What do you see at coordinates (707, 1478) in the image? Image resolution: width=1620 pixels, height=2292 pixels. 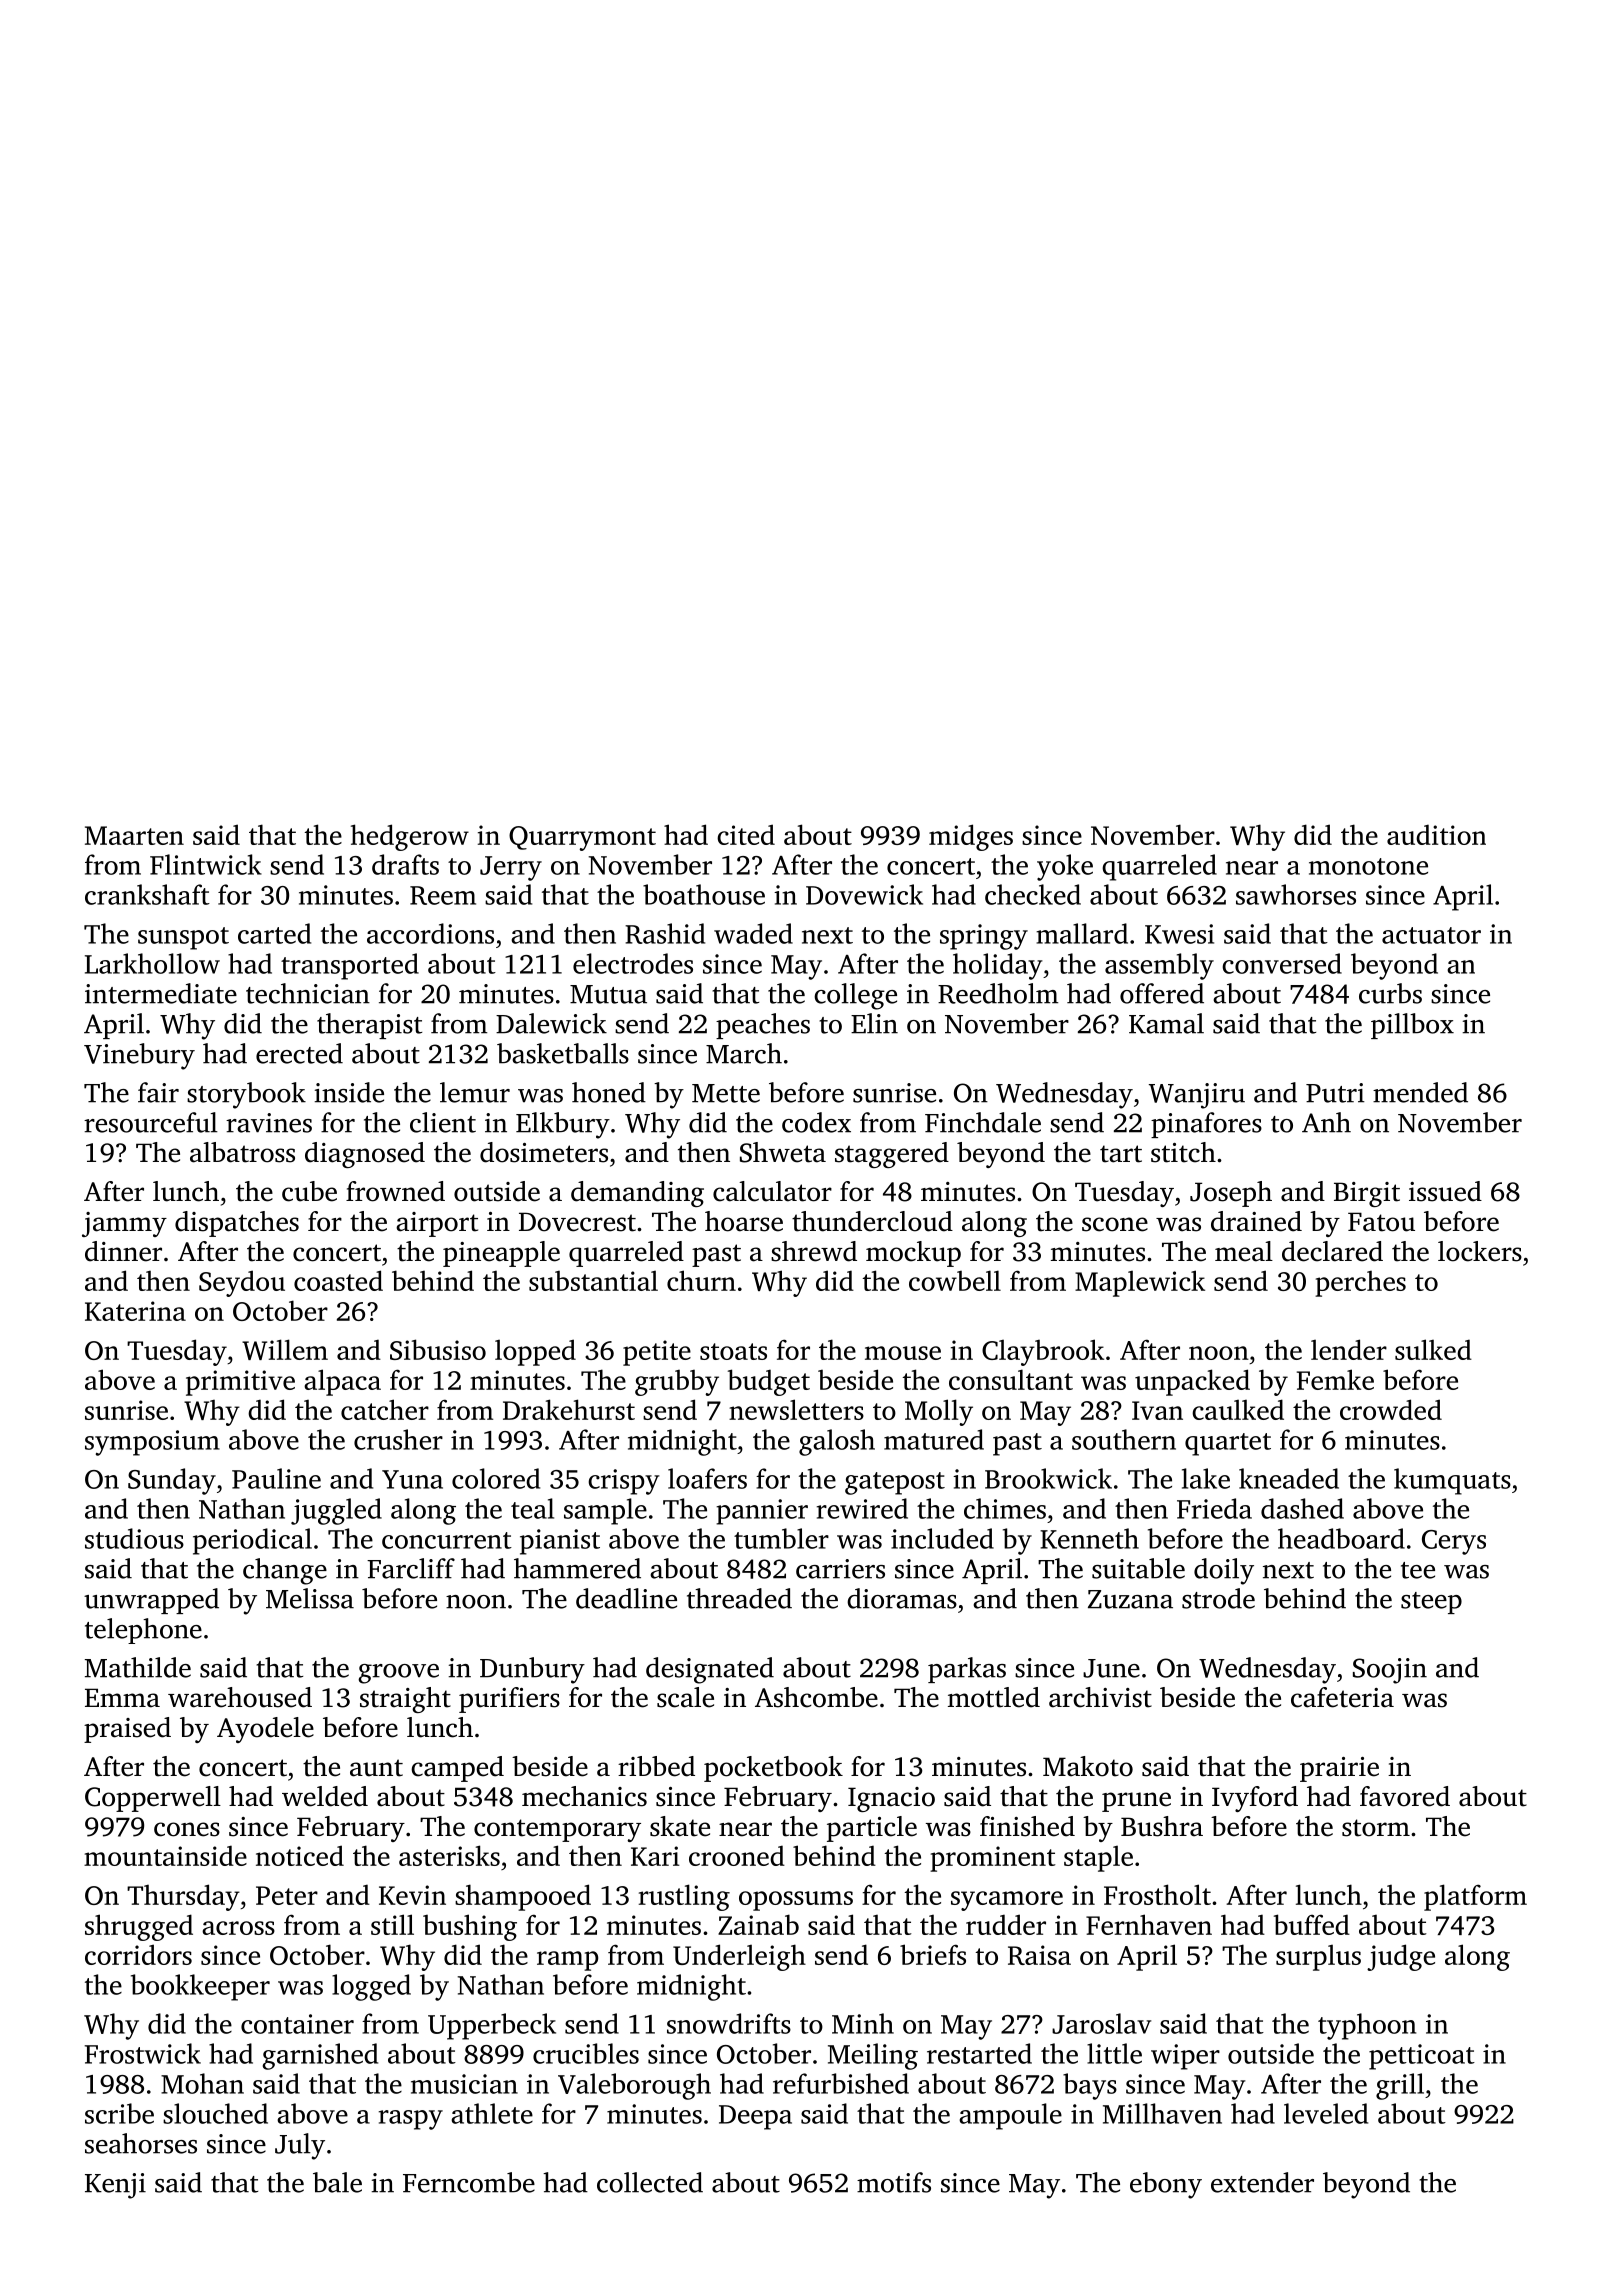 I see `loafers` at bounding box center [707, 1478].
